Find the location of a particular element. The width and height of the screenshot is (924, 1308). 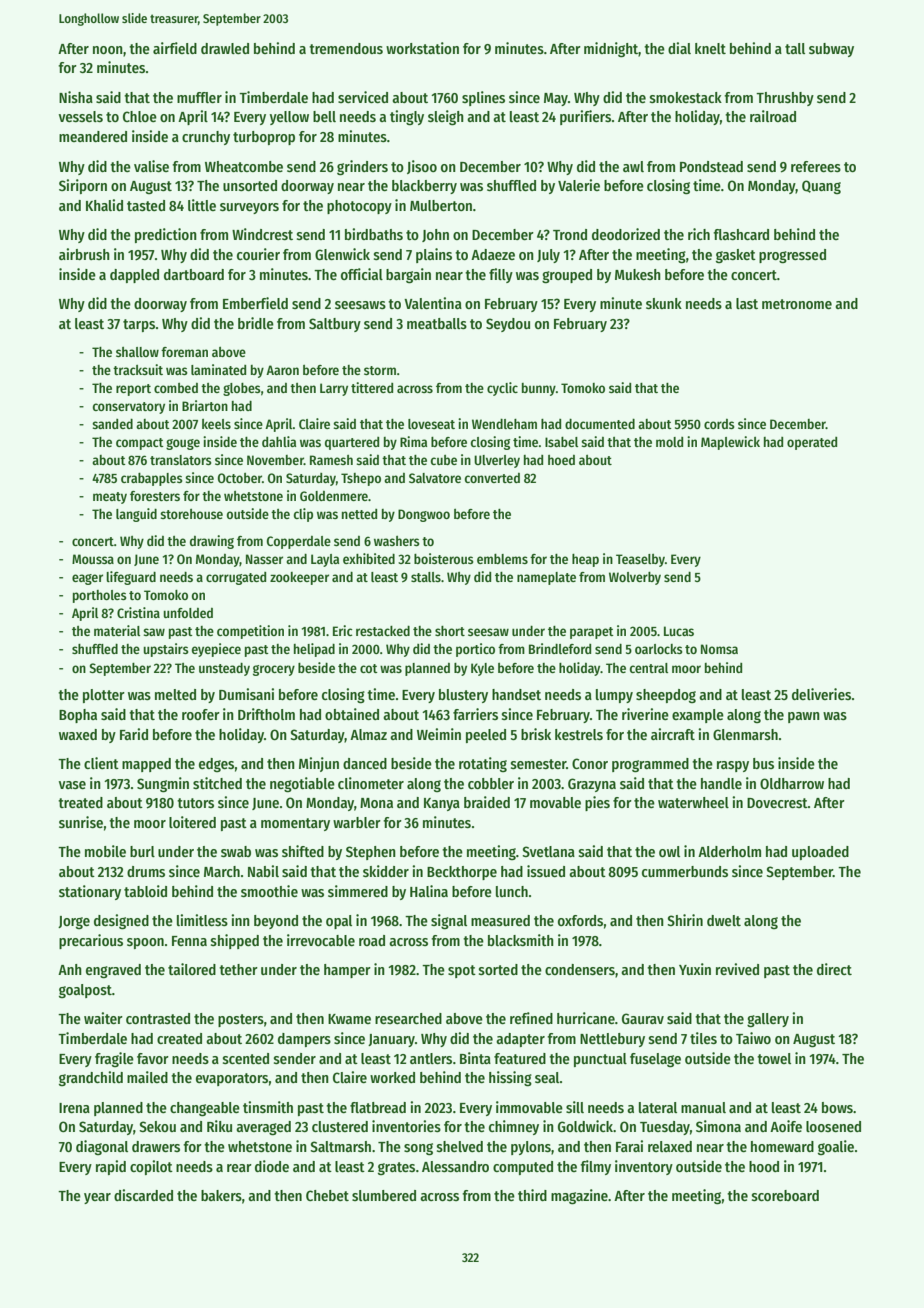

serviced is located at coordinates (363, 97).
